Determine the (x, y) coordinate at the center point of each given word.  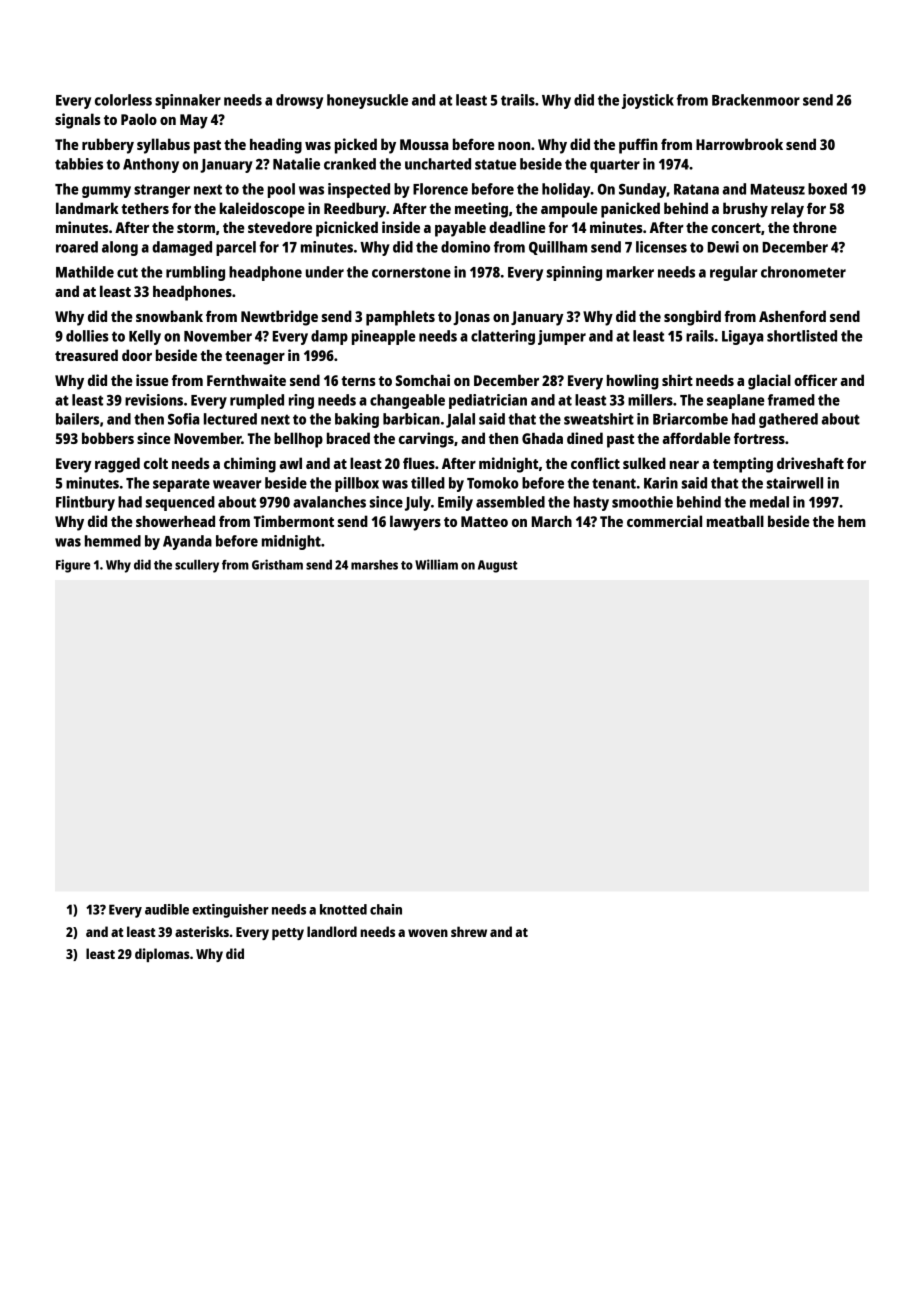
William (436, 564)
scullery (197, 566)
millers (650, 400)
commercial (664, 521)
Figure (73, 566)
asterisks (202, 931)
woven (428, 933)
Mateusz (778, 189)
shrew (469, 931)
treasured (86, 355)
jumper (562, 337)
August (498, 566)
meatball (735, 521)
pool (281, 190)
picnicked (347, 229)
